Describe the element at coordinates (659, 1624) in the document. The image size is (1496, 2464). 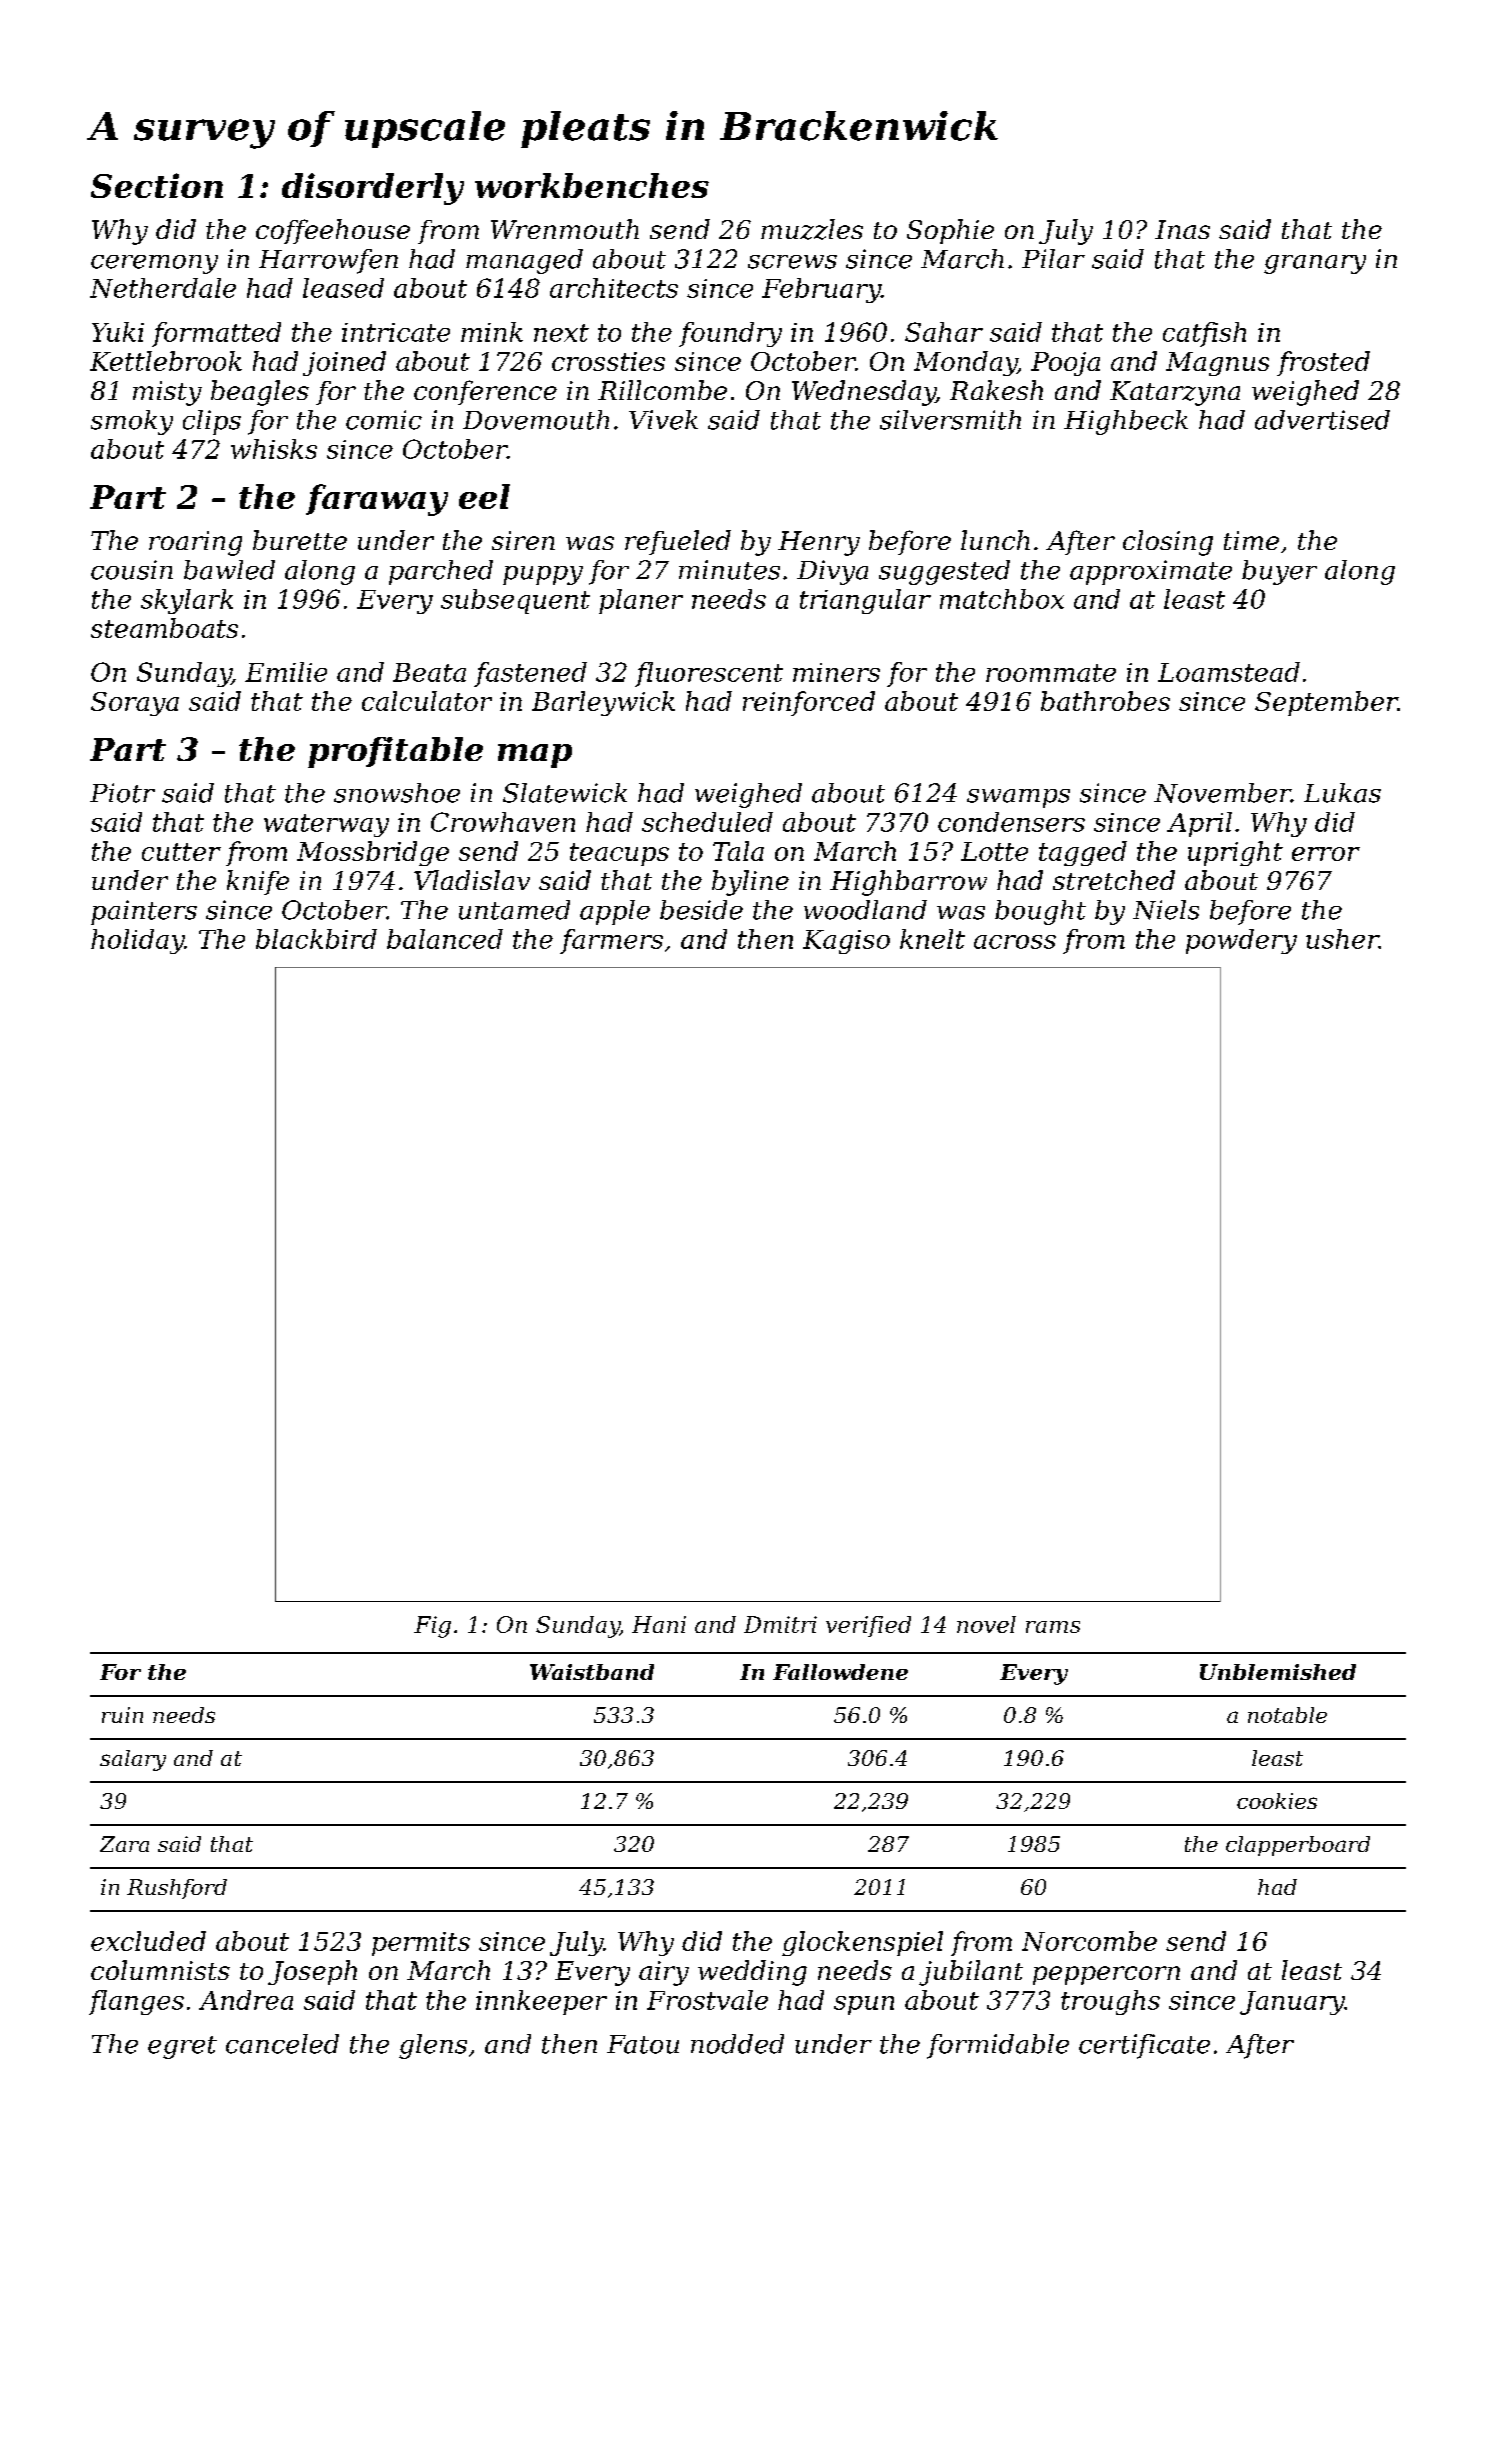
I see `Hani` at that location.
